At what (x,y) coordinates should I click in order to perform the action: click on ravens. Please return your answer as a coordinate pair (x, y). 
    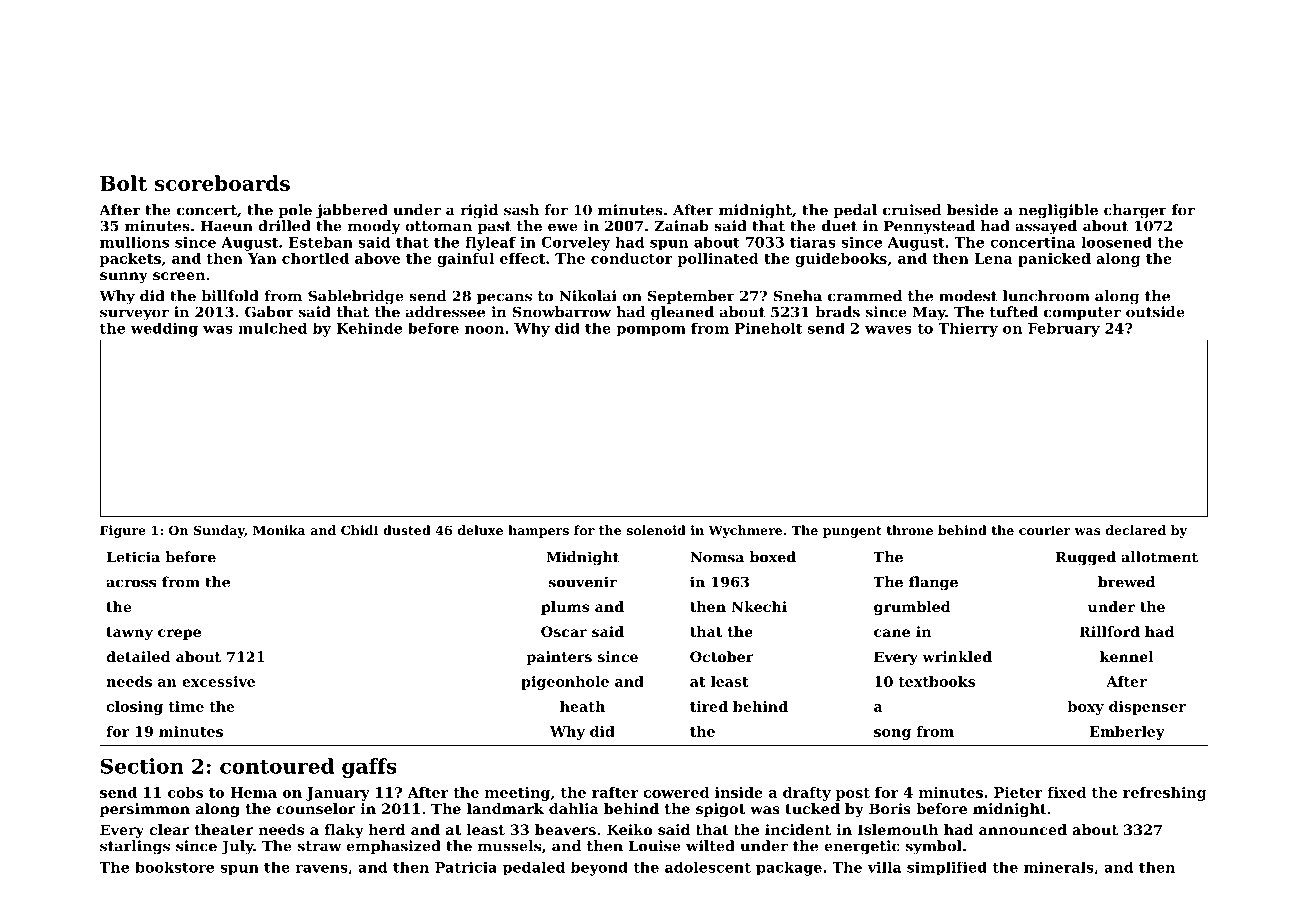
    Looking at the image, I should click on (321, 869).
